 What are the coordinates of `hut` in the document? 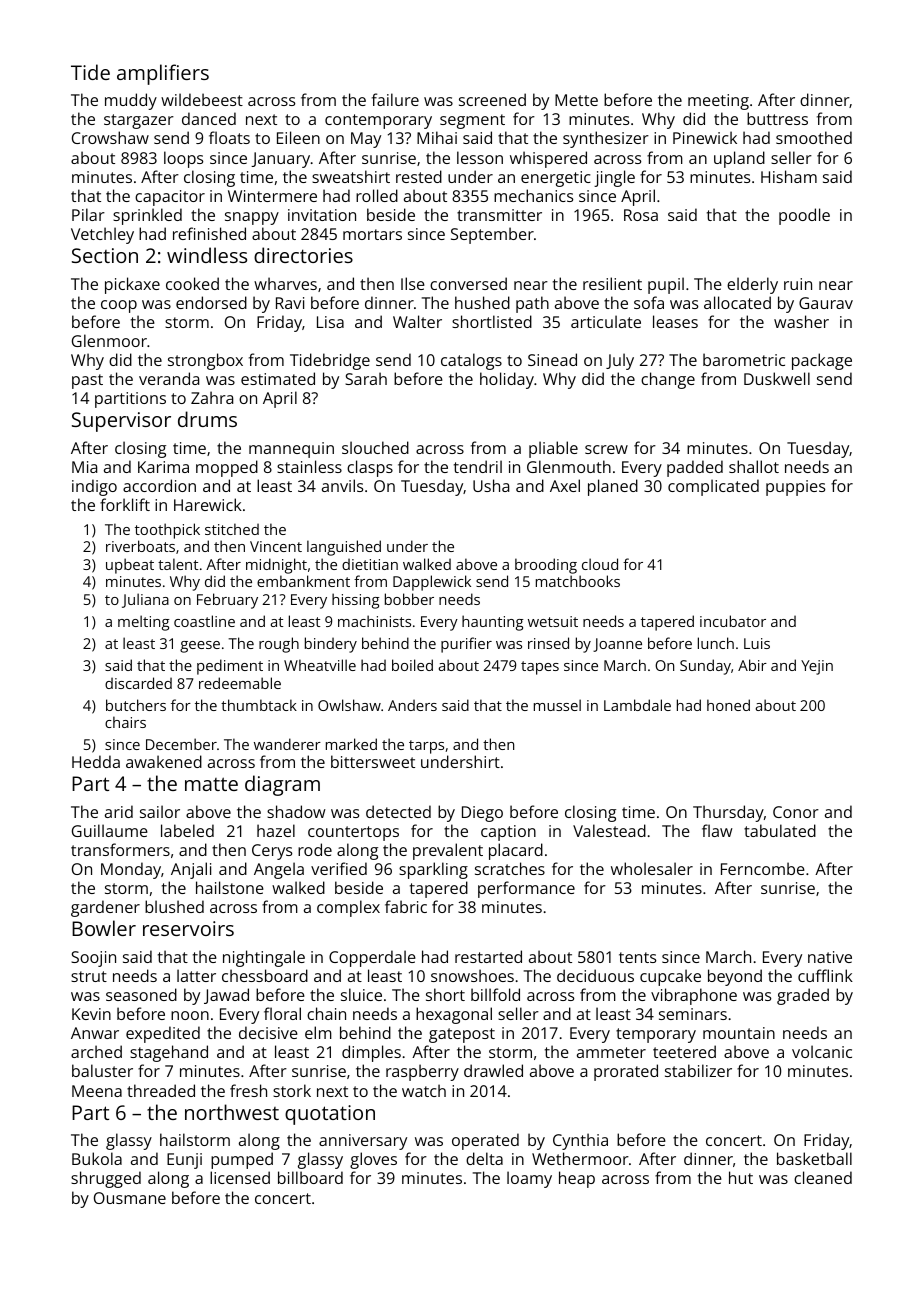 It's located at (741, 1177).
